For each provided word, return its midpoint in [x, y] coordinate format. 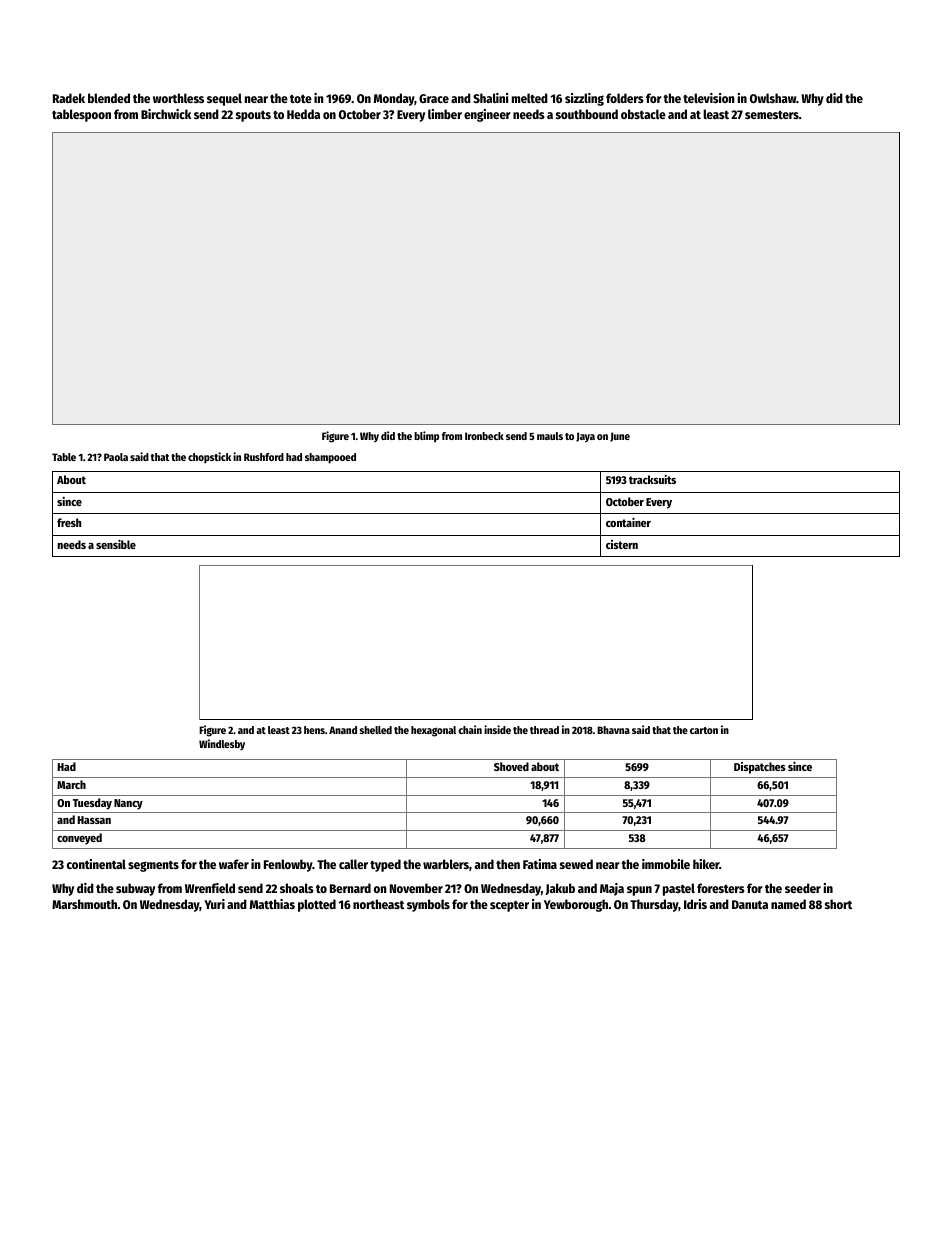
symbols [428, 905]
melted [530, 98]
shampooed [330, 458]
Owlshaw [773, 98]
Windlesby [222, 744]
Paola [116, 457]
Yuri [214, 904]
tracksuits [652, 479]
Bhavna [613, 730]
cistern [622, 544]
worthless [178, 98]
